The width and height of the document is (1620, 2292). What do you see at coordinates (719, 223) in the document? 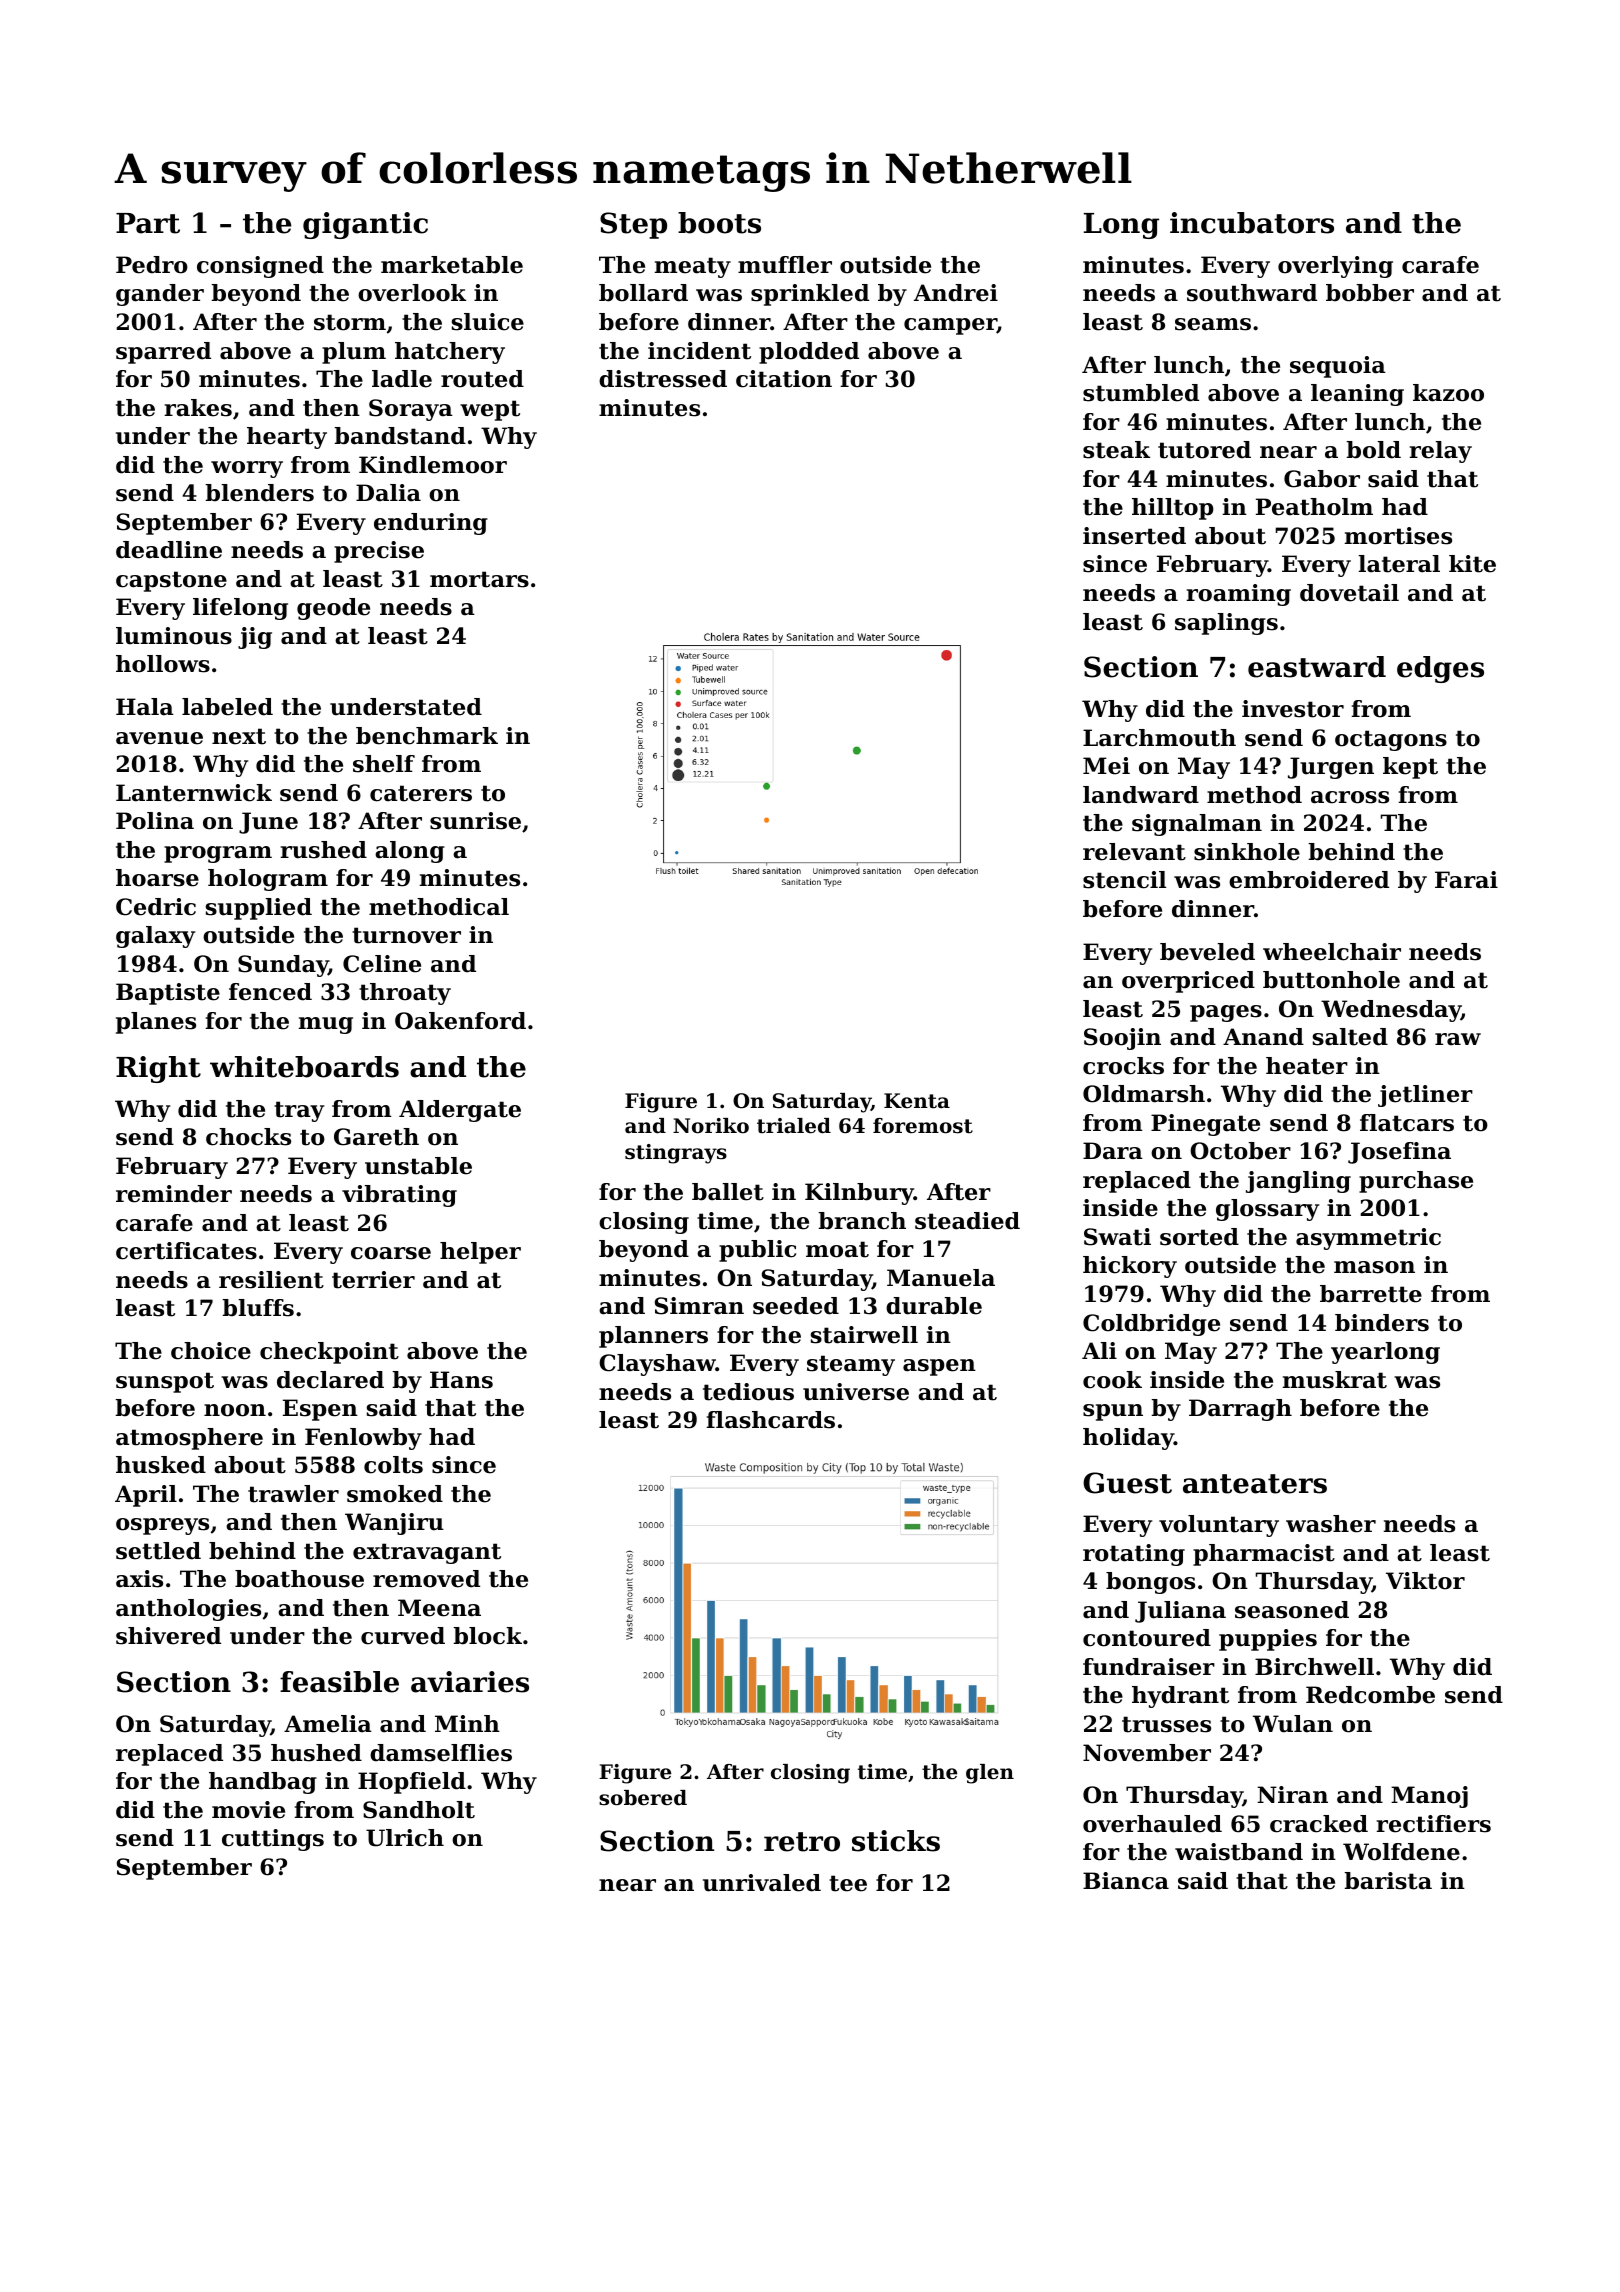
I see `boots` at bounding box center [719, 223].
